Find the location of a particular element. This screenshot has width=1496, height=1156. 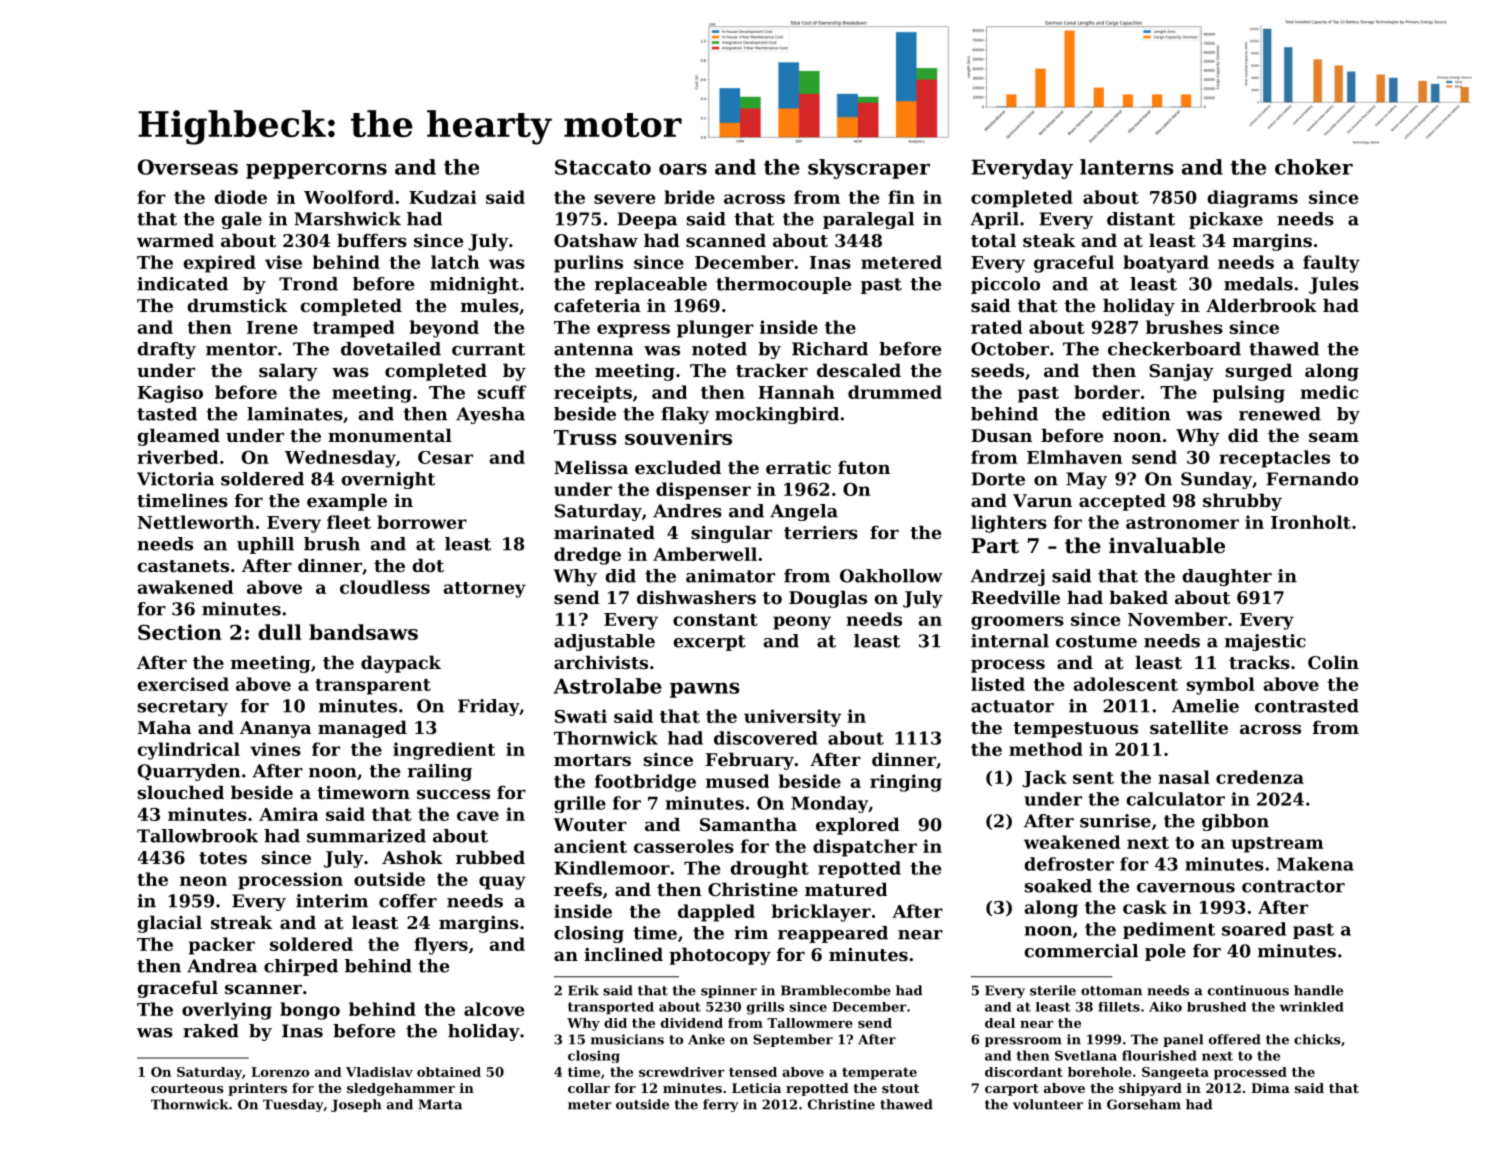

pickaxe is located at coordinates (1226, 220).
